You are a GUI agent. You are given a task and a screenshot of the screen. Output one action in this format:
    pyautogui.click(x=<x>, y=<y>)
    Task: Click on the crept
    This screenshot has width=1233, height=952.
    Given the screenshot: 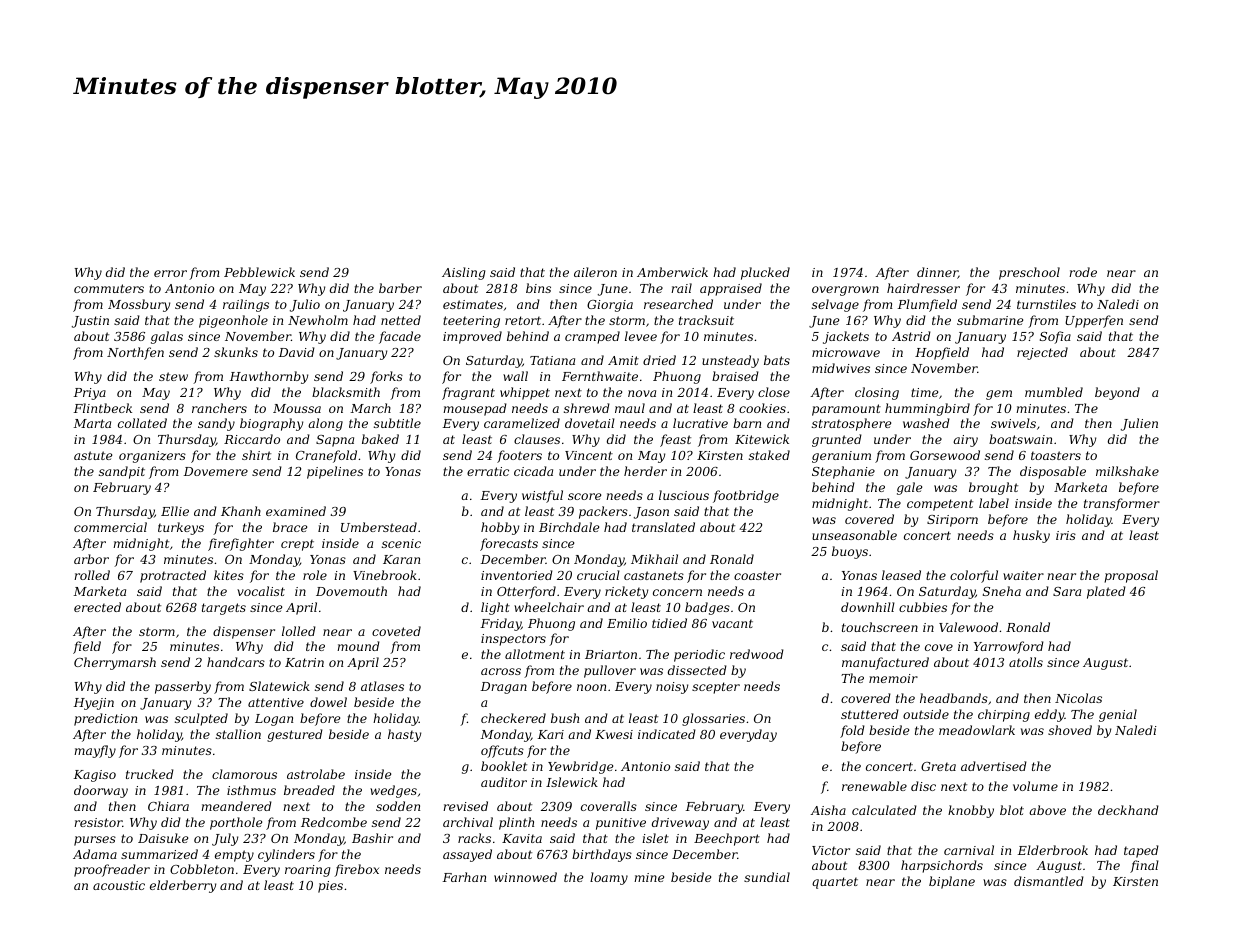 What is the action you would take?
    pyautogui.click(x=297, y=545)
